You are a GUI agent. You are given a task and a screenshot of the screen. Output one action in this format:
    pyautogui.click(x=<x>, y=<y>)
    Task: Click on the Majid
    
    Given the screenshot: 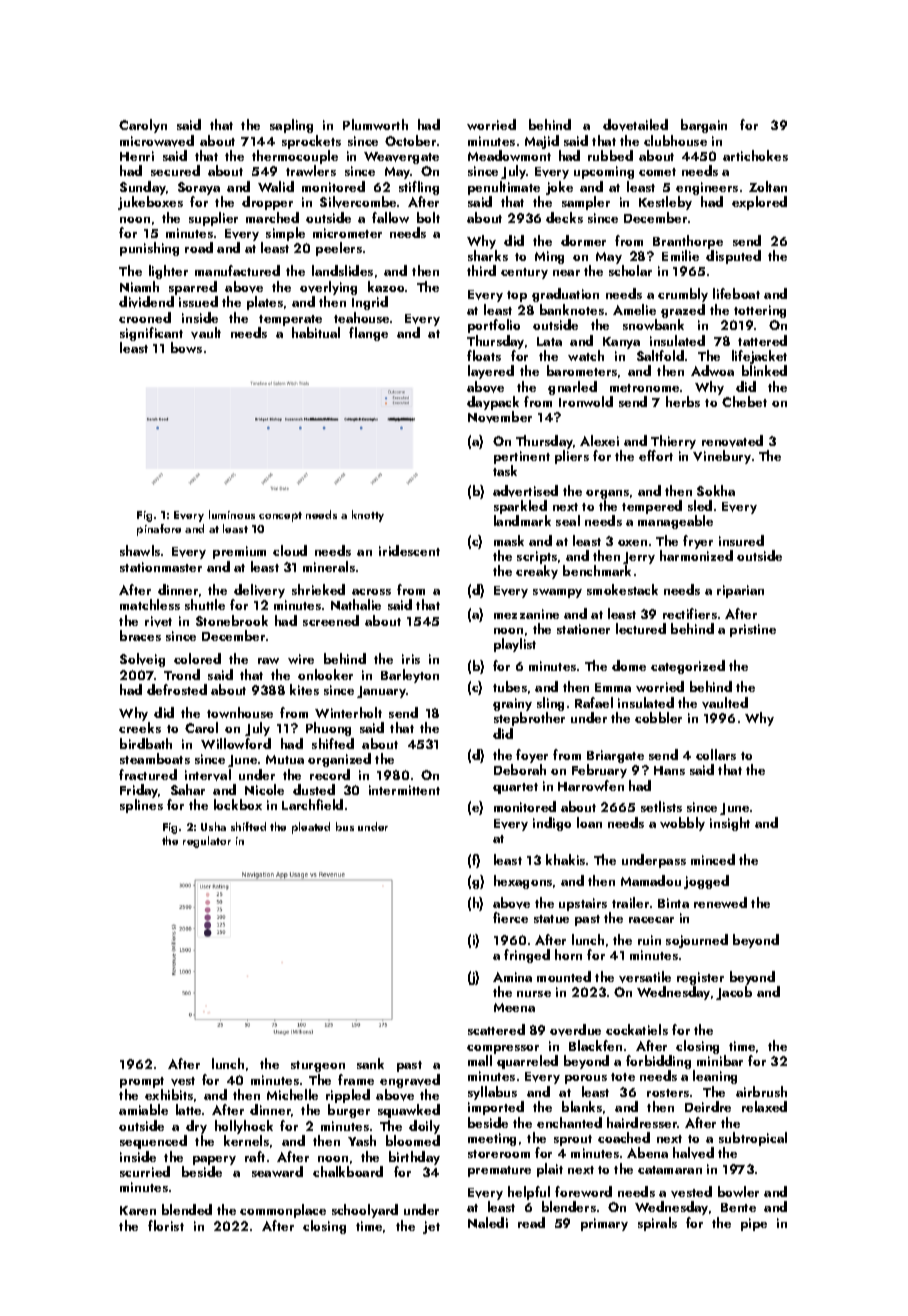 What is the action you would take?
    pyautogui.click(x=542, y=142)
